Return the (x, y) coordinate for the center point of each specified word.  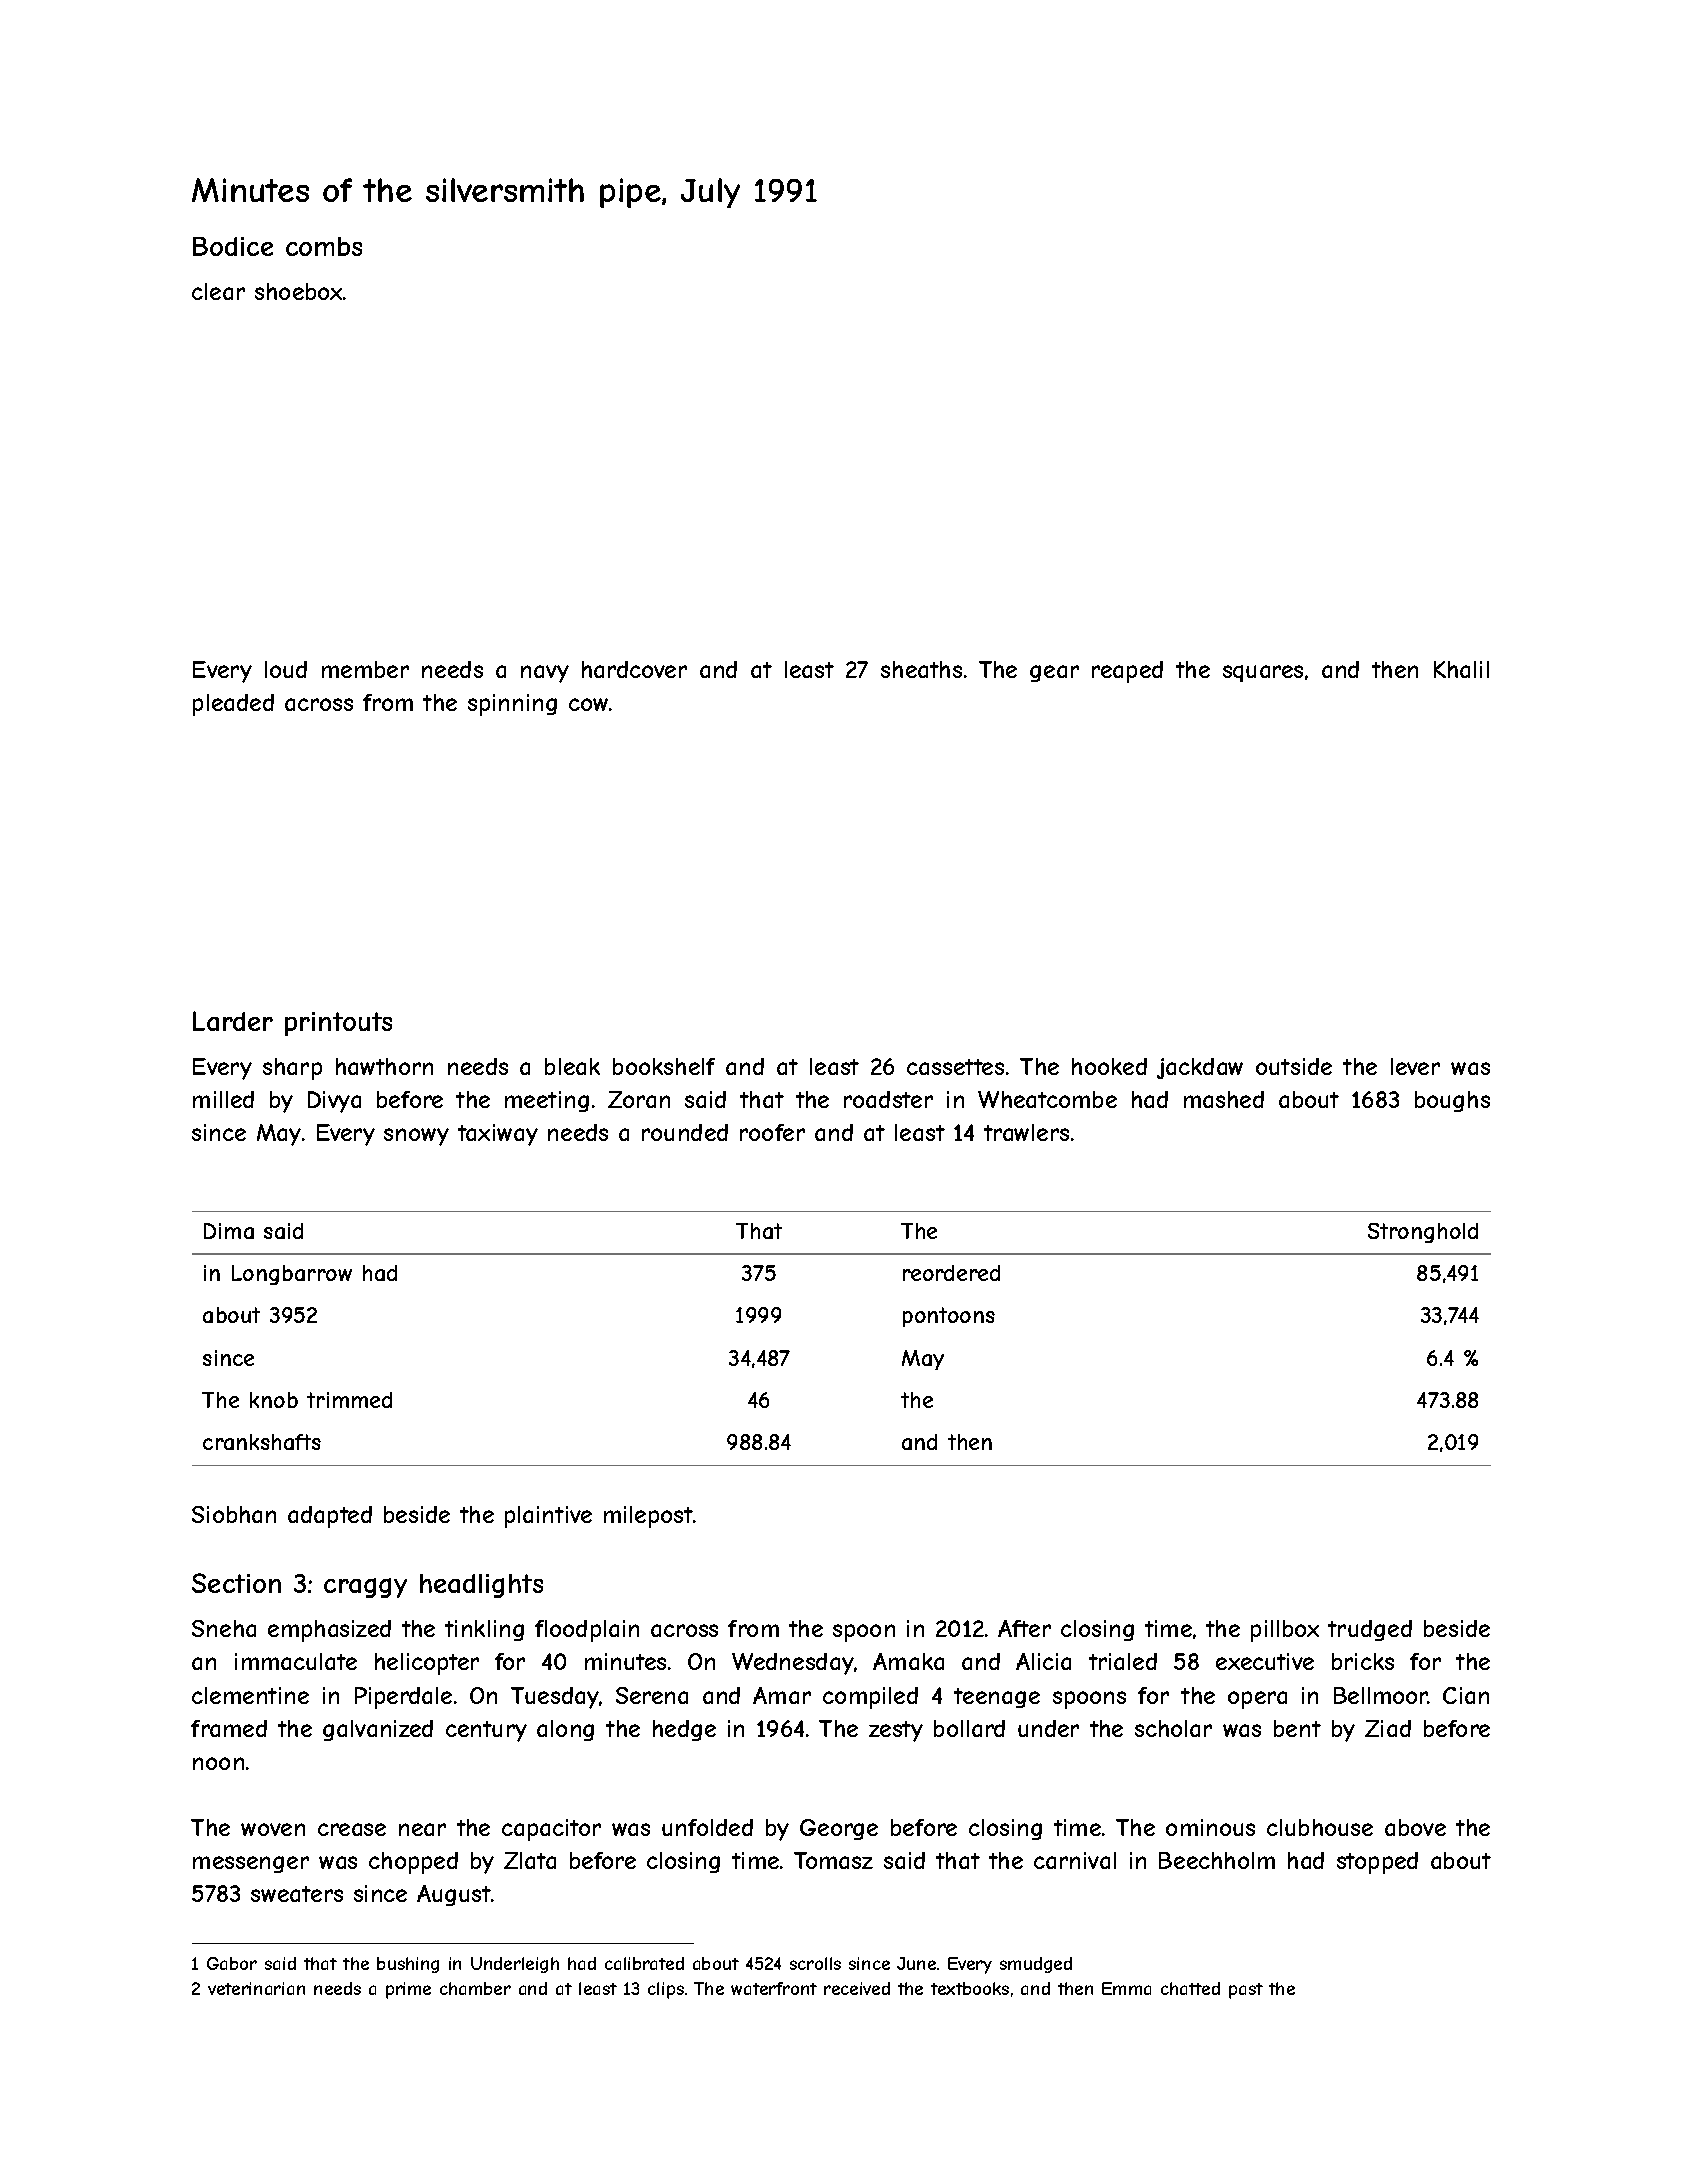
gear (1054, 673)
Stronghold (1423, 1233)
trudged (1370, 1630)
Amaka (908, 1661)
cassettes (955, 1067)
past (1246, 1991)
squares (1263, 673)
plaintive (548, 1517)
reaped (1127, 672)
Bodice (233, 246)
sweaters (297, 1894)
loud (286, 669)
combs (324, 246)
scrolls (815, 1963)
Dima (229, 1231)
